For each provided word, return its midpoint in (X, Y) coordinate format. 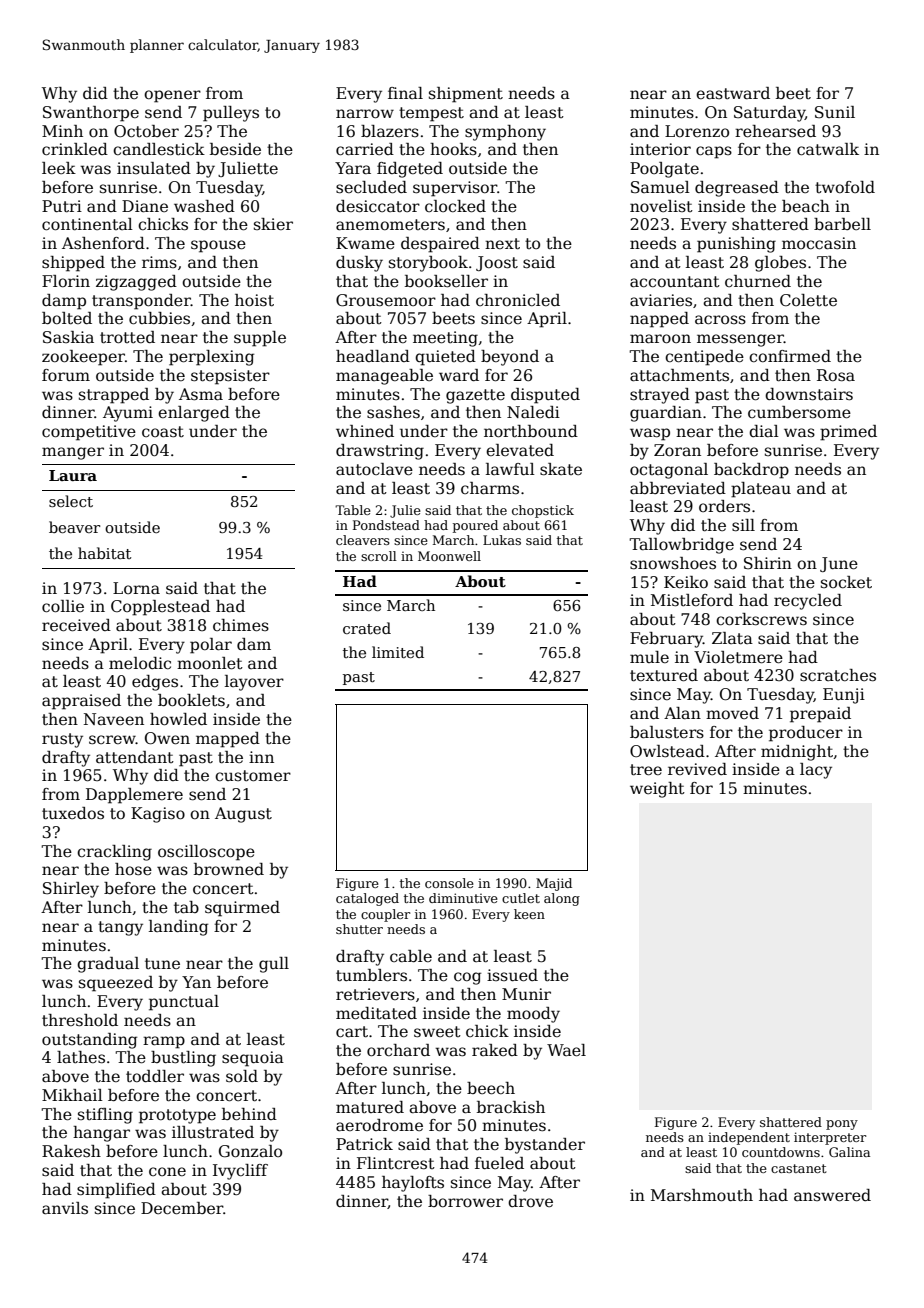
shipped (73, 264)
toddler (155, 1076)
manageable (384, 377)
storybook (428, 264)
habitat (104, 553)
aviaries (661, 300)
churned (758, 281)
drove (530, 1201)
